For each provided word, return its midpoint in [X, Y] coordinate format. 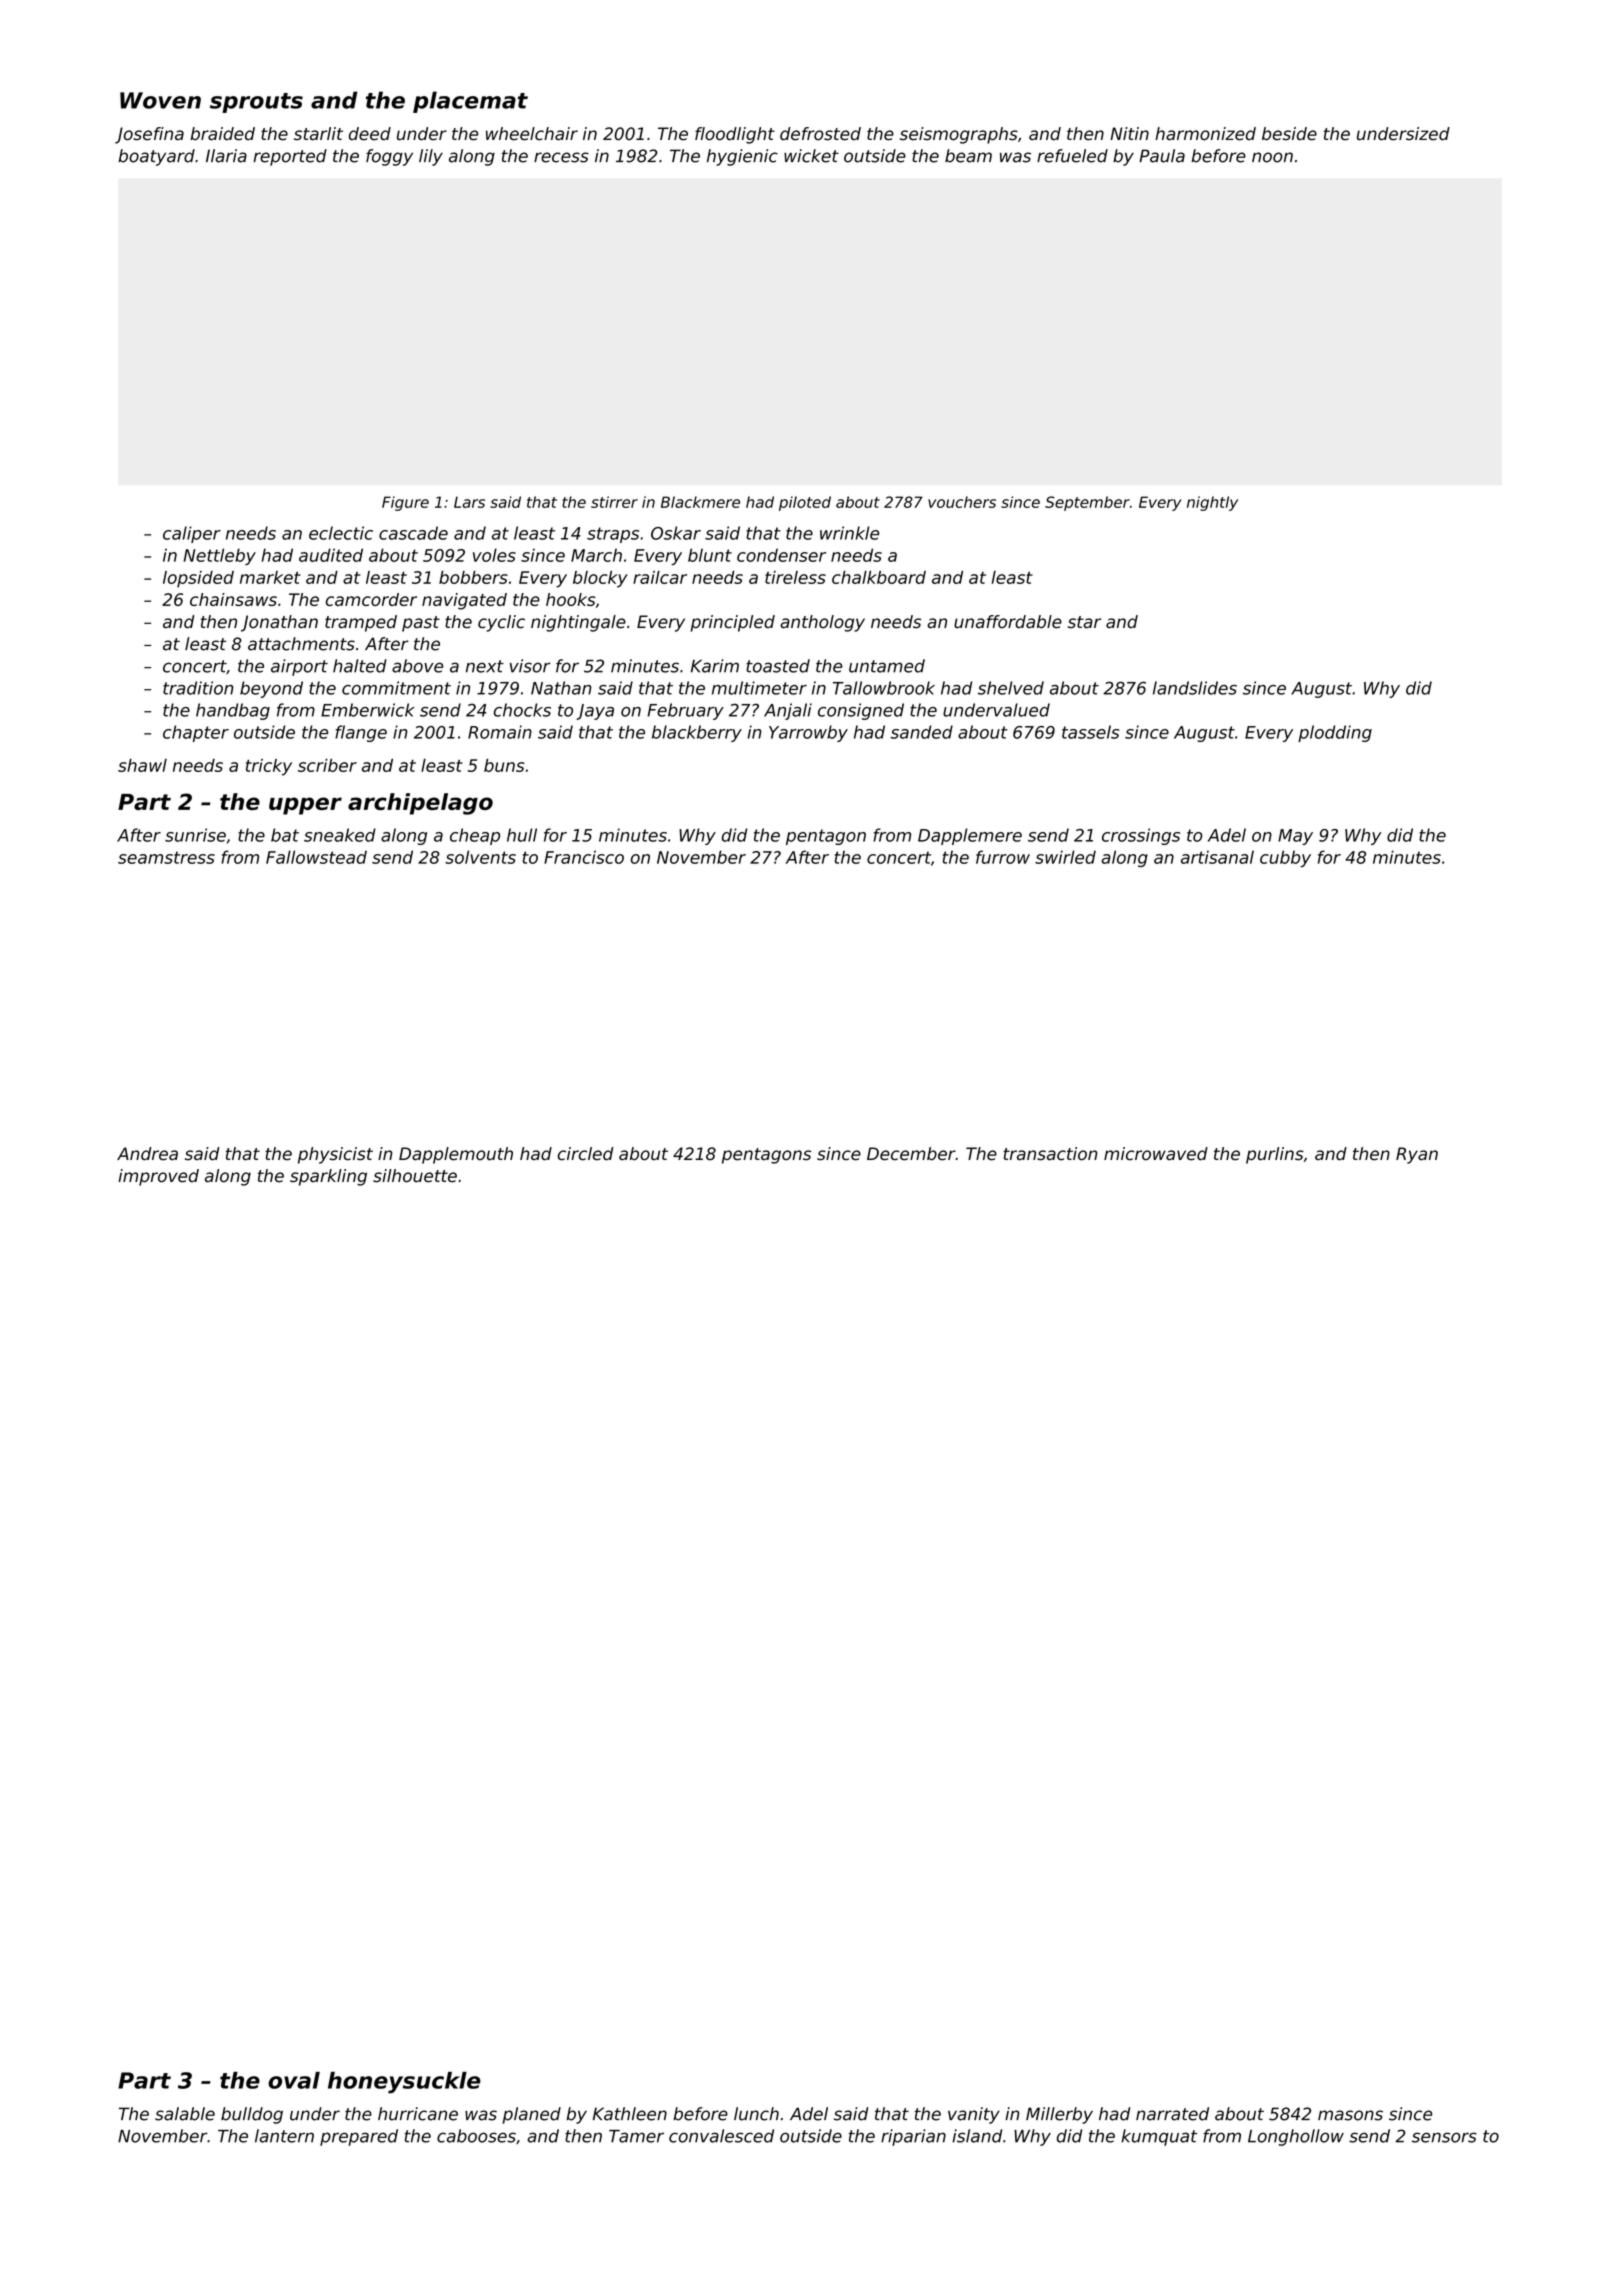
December [911, 1154]
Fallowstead [316, 857]
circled [586, 1154]
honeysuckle [404, 2083]
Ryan [1417, 1155]
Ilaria [226, 156]
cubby [1285, 858]
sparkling [328, 1177]
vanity [974, 2115]
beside [1289, 134]
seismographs [959, 135]
